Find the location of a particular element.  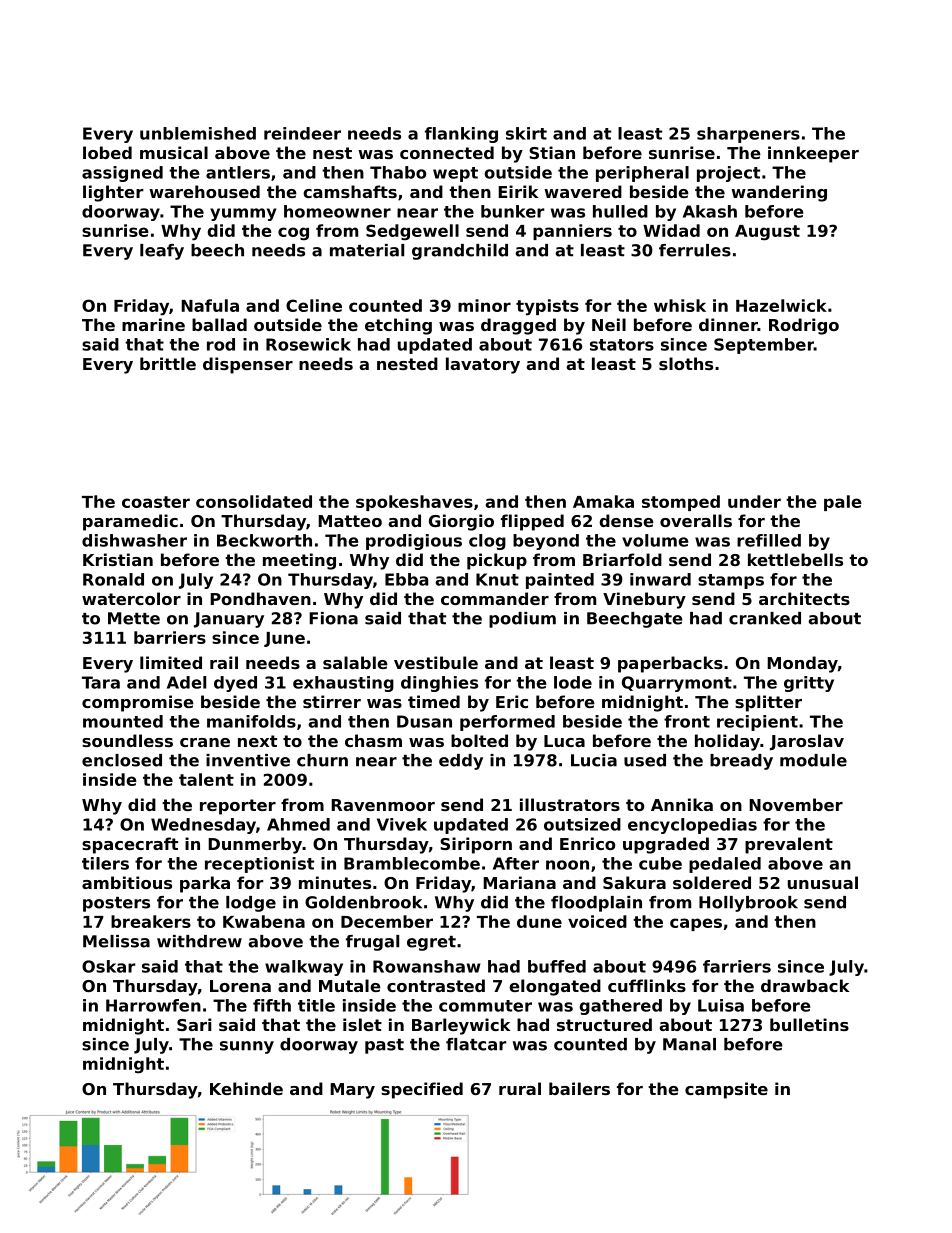

flanking is located at coordinates (461, 135).
